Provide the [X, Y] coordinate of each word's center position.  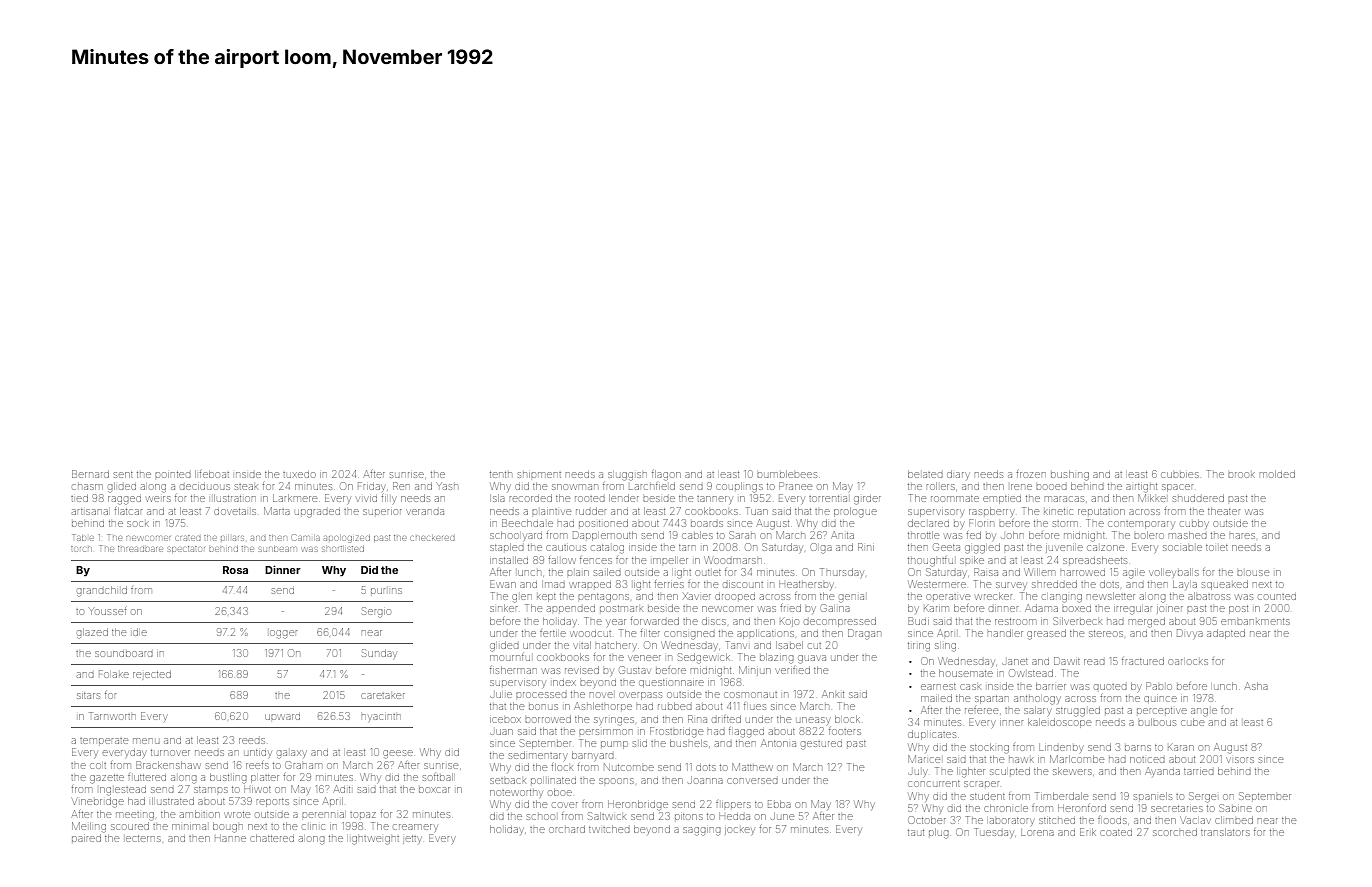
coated [1116, 833]
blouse [1253, 573]
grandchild [102, 591]
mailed [936, 698]
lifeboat [212, 474]
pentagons [603, 598]
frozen [1030, 474]
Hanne [230, 839]
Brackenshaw [168, 765]
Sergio [376, 612]
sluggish [627, 476]
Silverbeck [1077, 621]
